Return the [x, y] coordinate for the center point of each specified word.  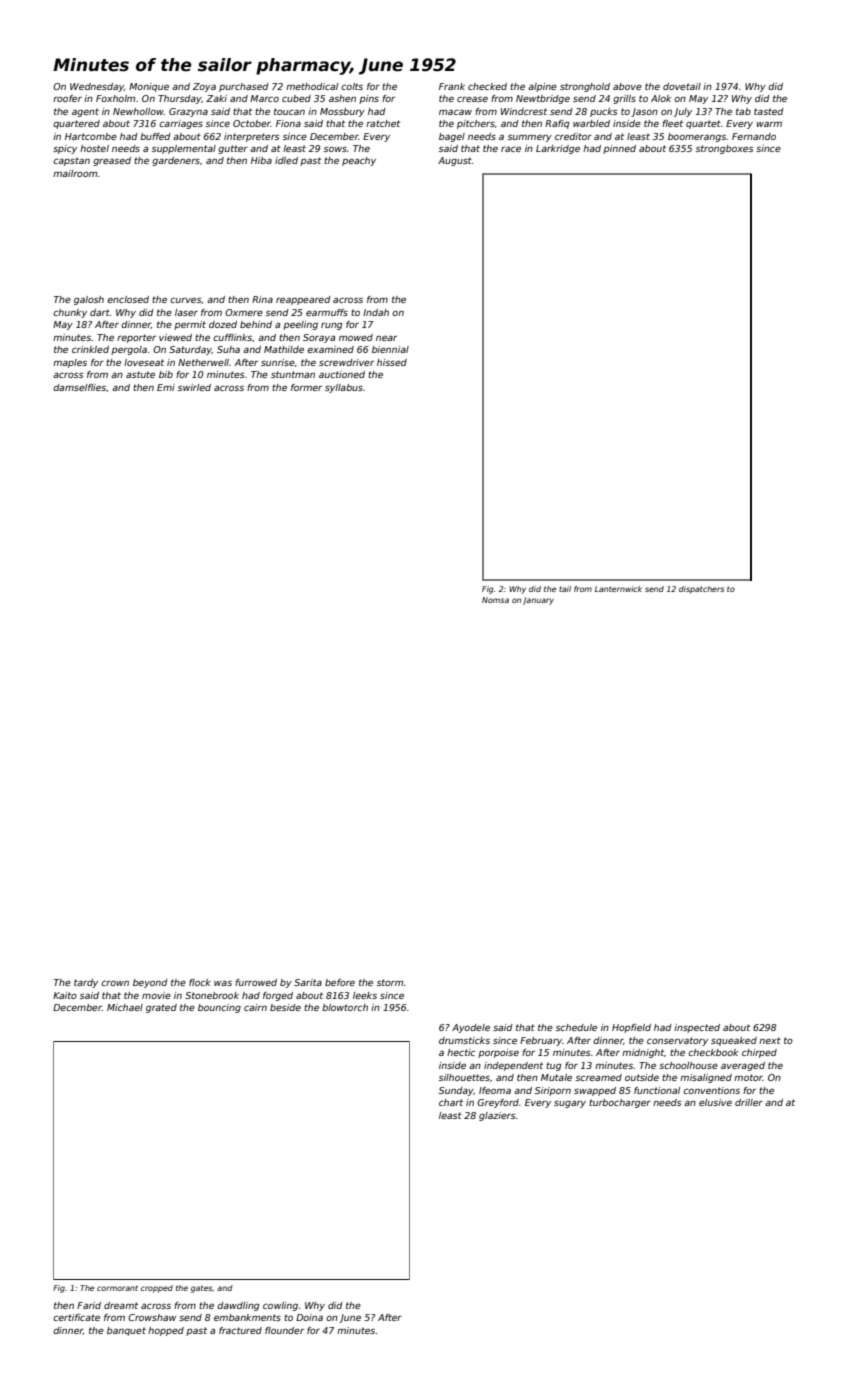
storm [390, 982]
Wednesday [97, 87]
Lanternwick [618, 589]
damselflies [79, 387]
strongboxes [725, 149]
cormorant [117, 1288]
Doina [309, 1317]
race [511, 149]
